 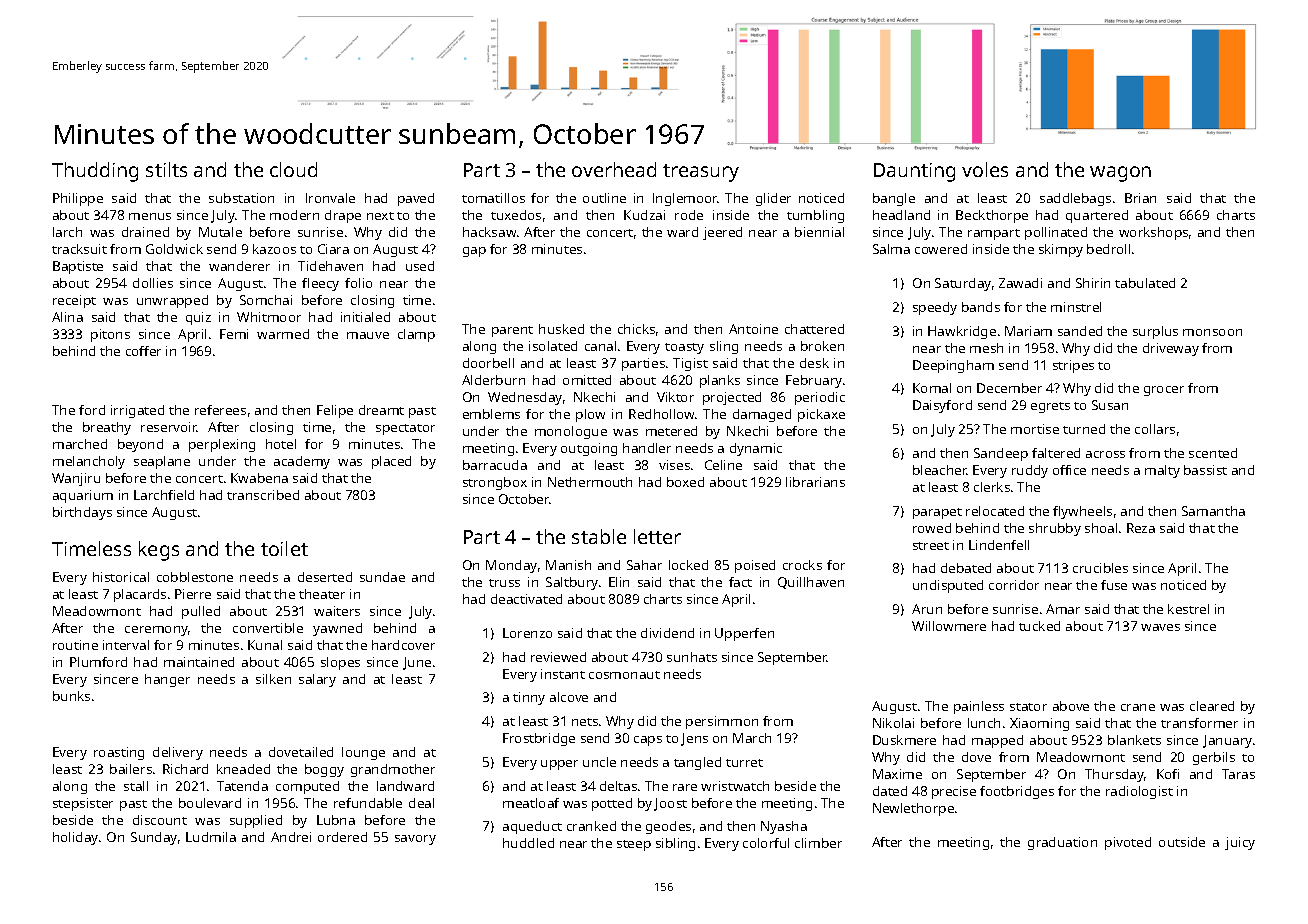 I want to click on treasury, so click(x=701, y=173).
